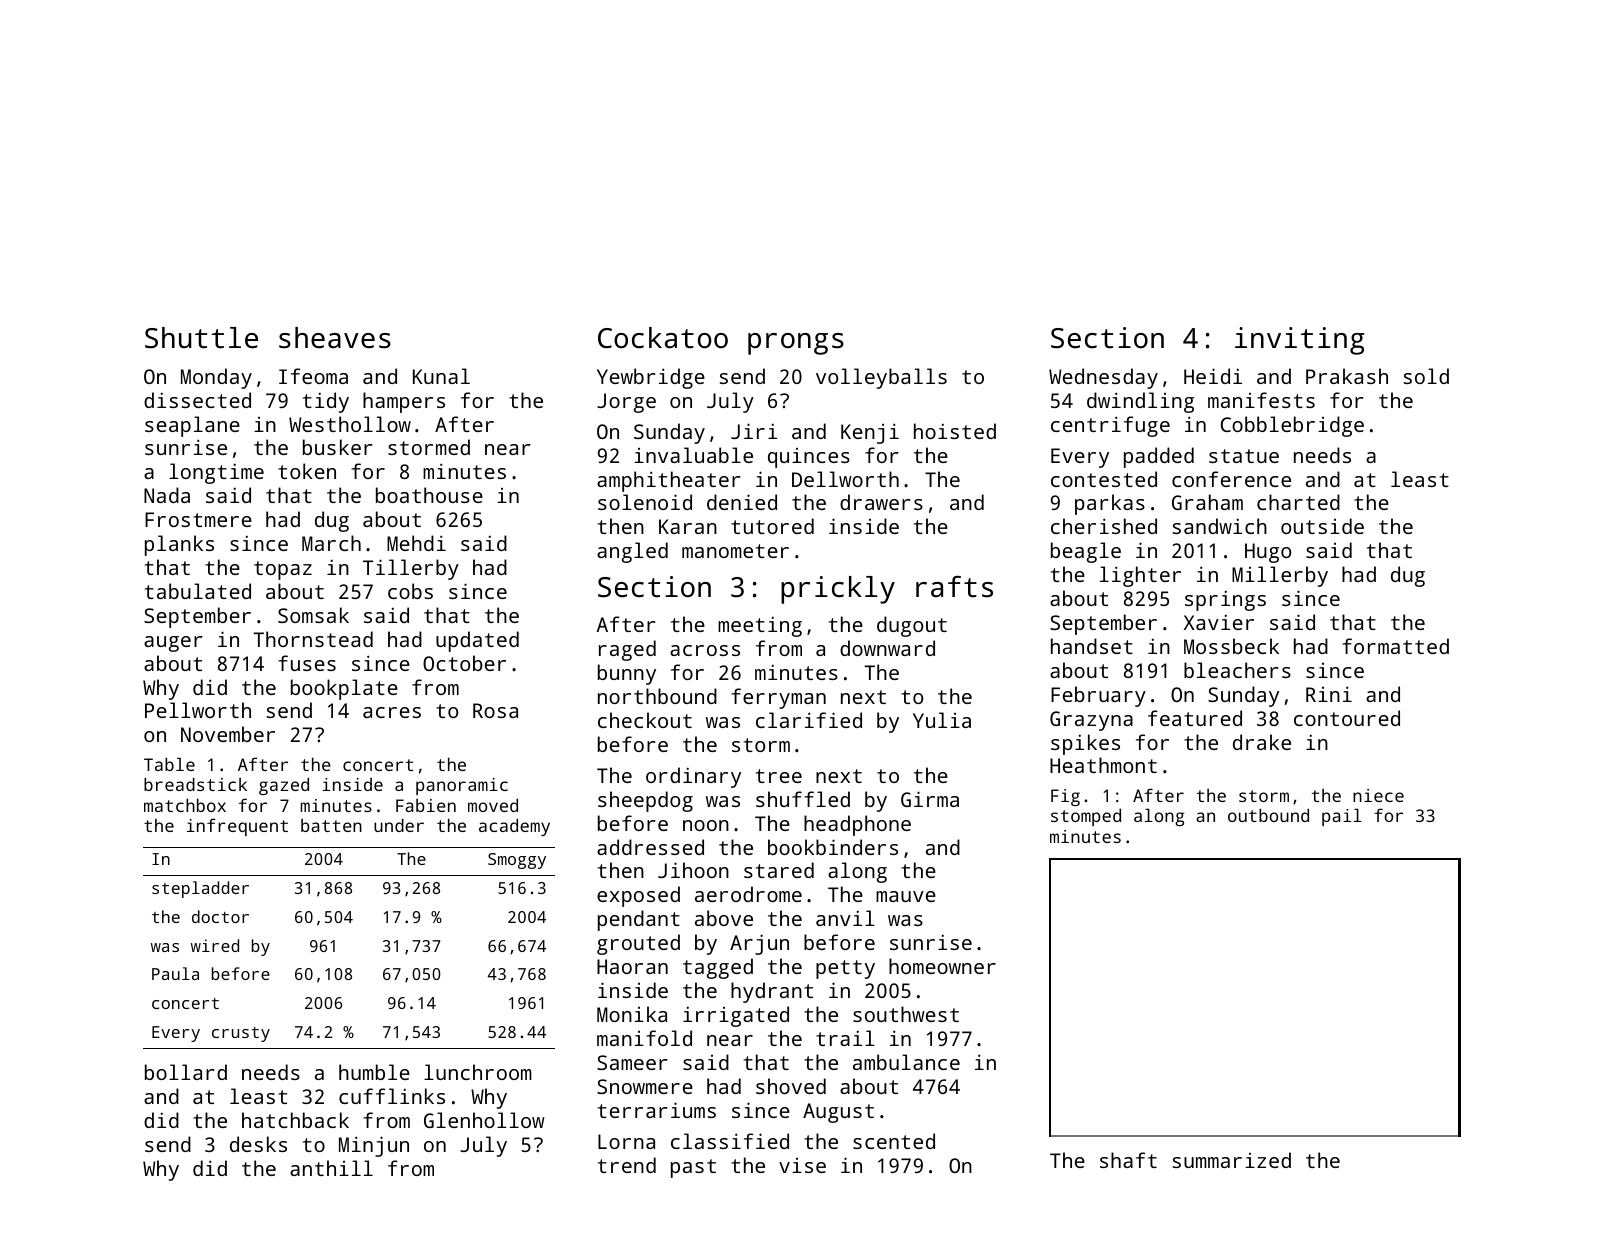  Describe the element at coordinates (216, 378) in the document. I see `Monday` at that location.
